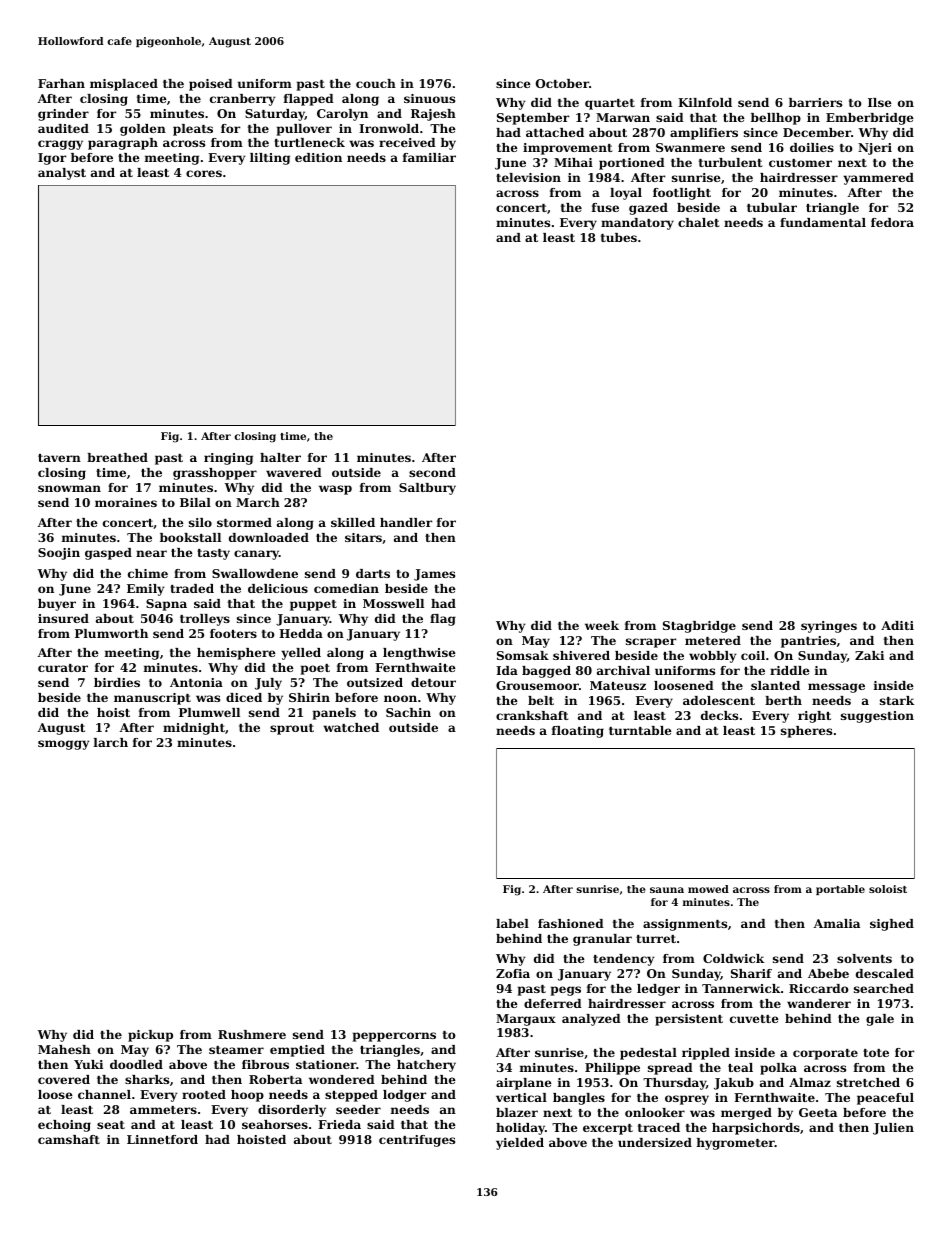 The image size is (952, 1233). I want to click on insured, so click(63, 618).
